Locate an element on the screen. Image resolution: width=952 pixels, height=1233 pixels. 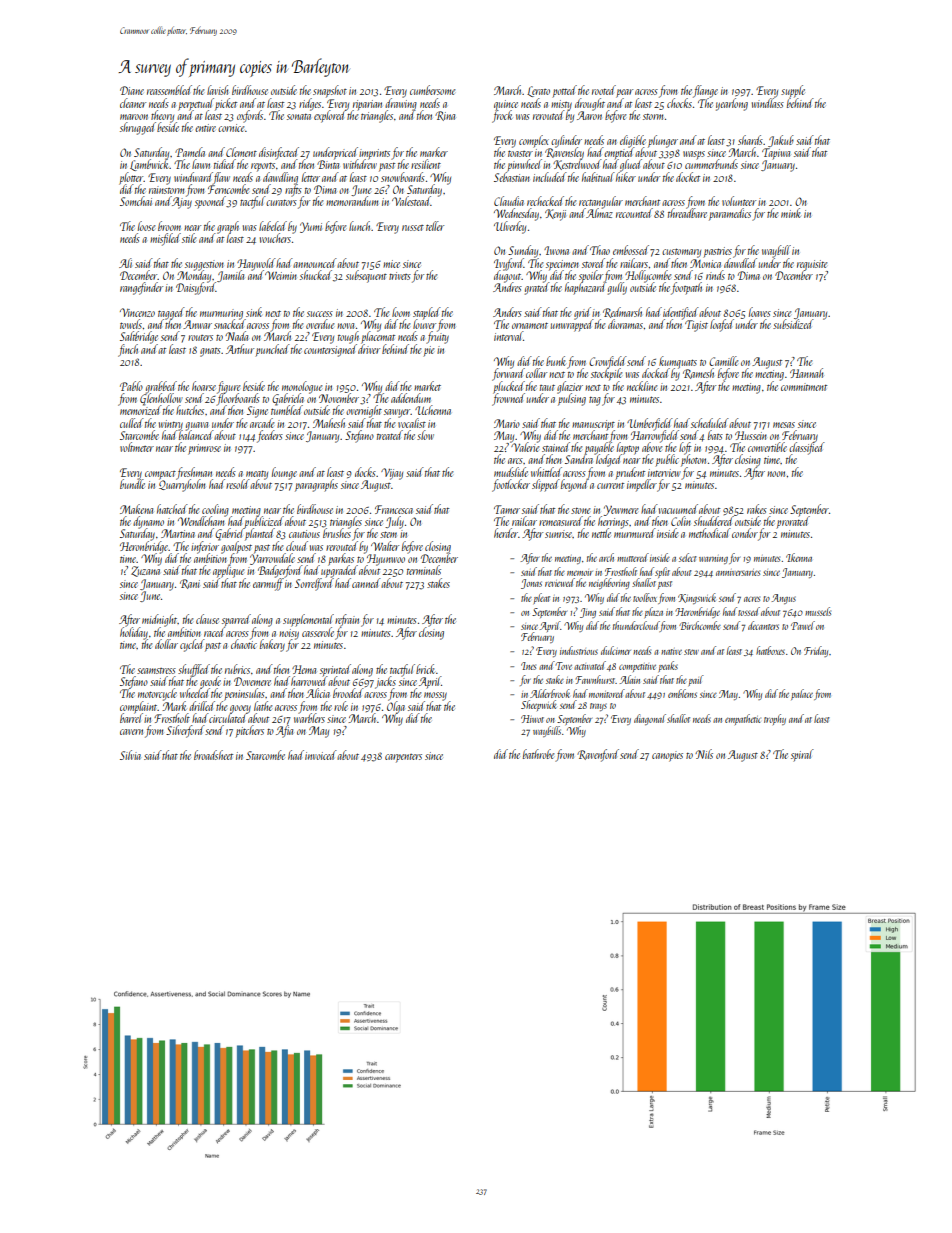
unwrapped is located at coordinates (572, 325).
